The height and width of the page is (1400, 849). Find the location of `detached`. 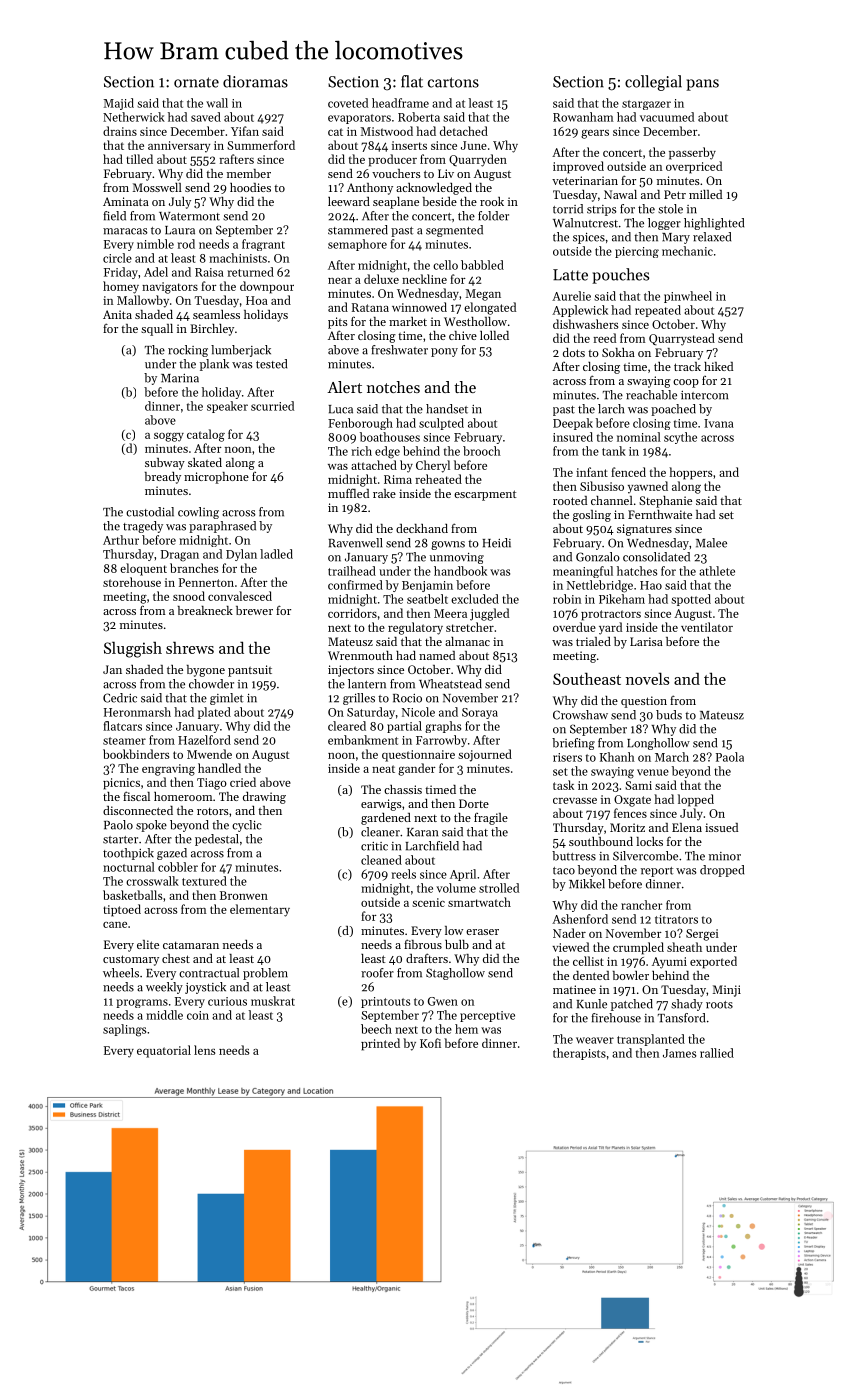

detached is located at coordinates (464, 131).
